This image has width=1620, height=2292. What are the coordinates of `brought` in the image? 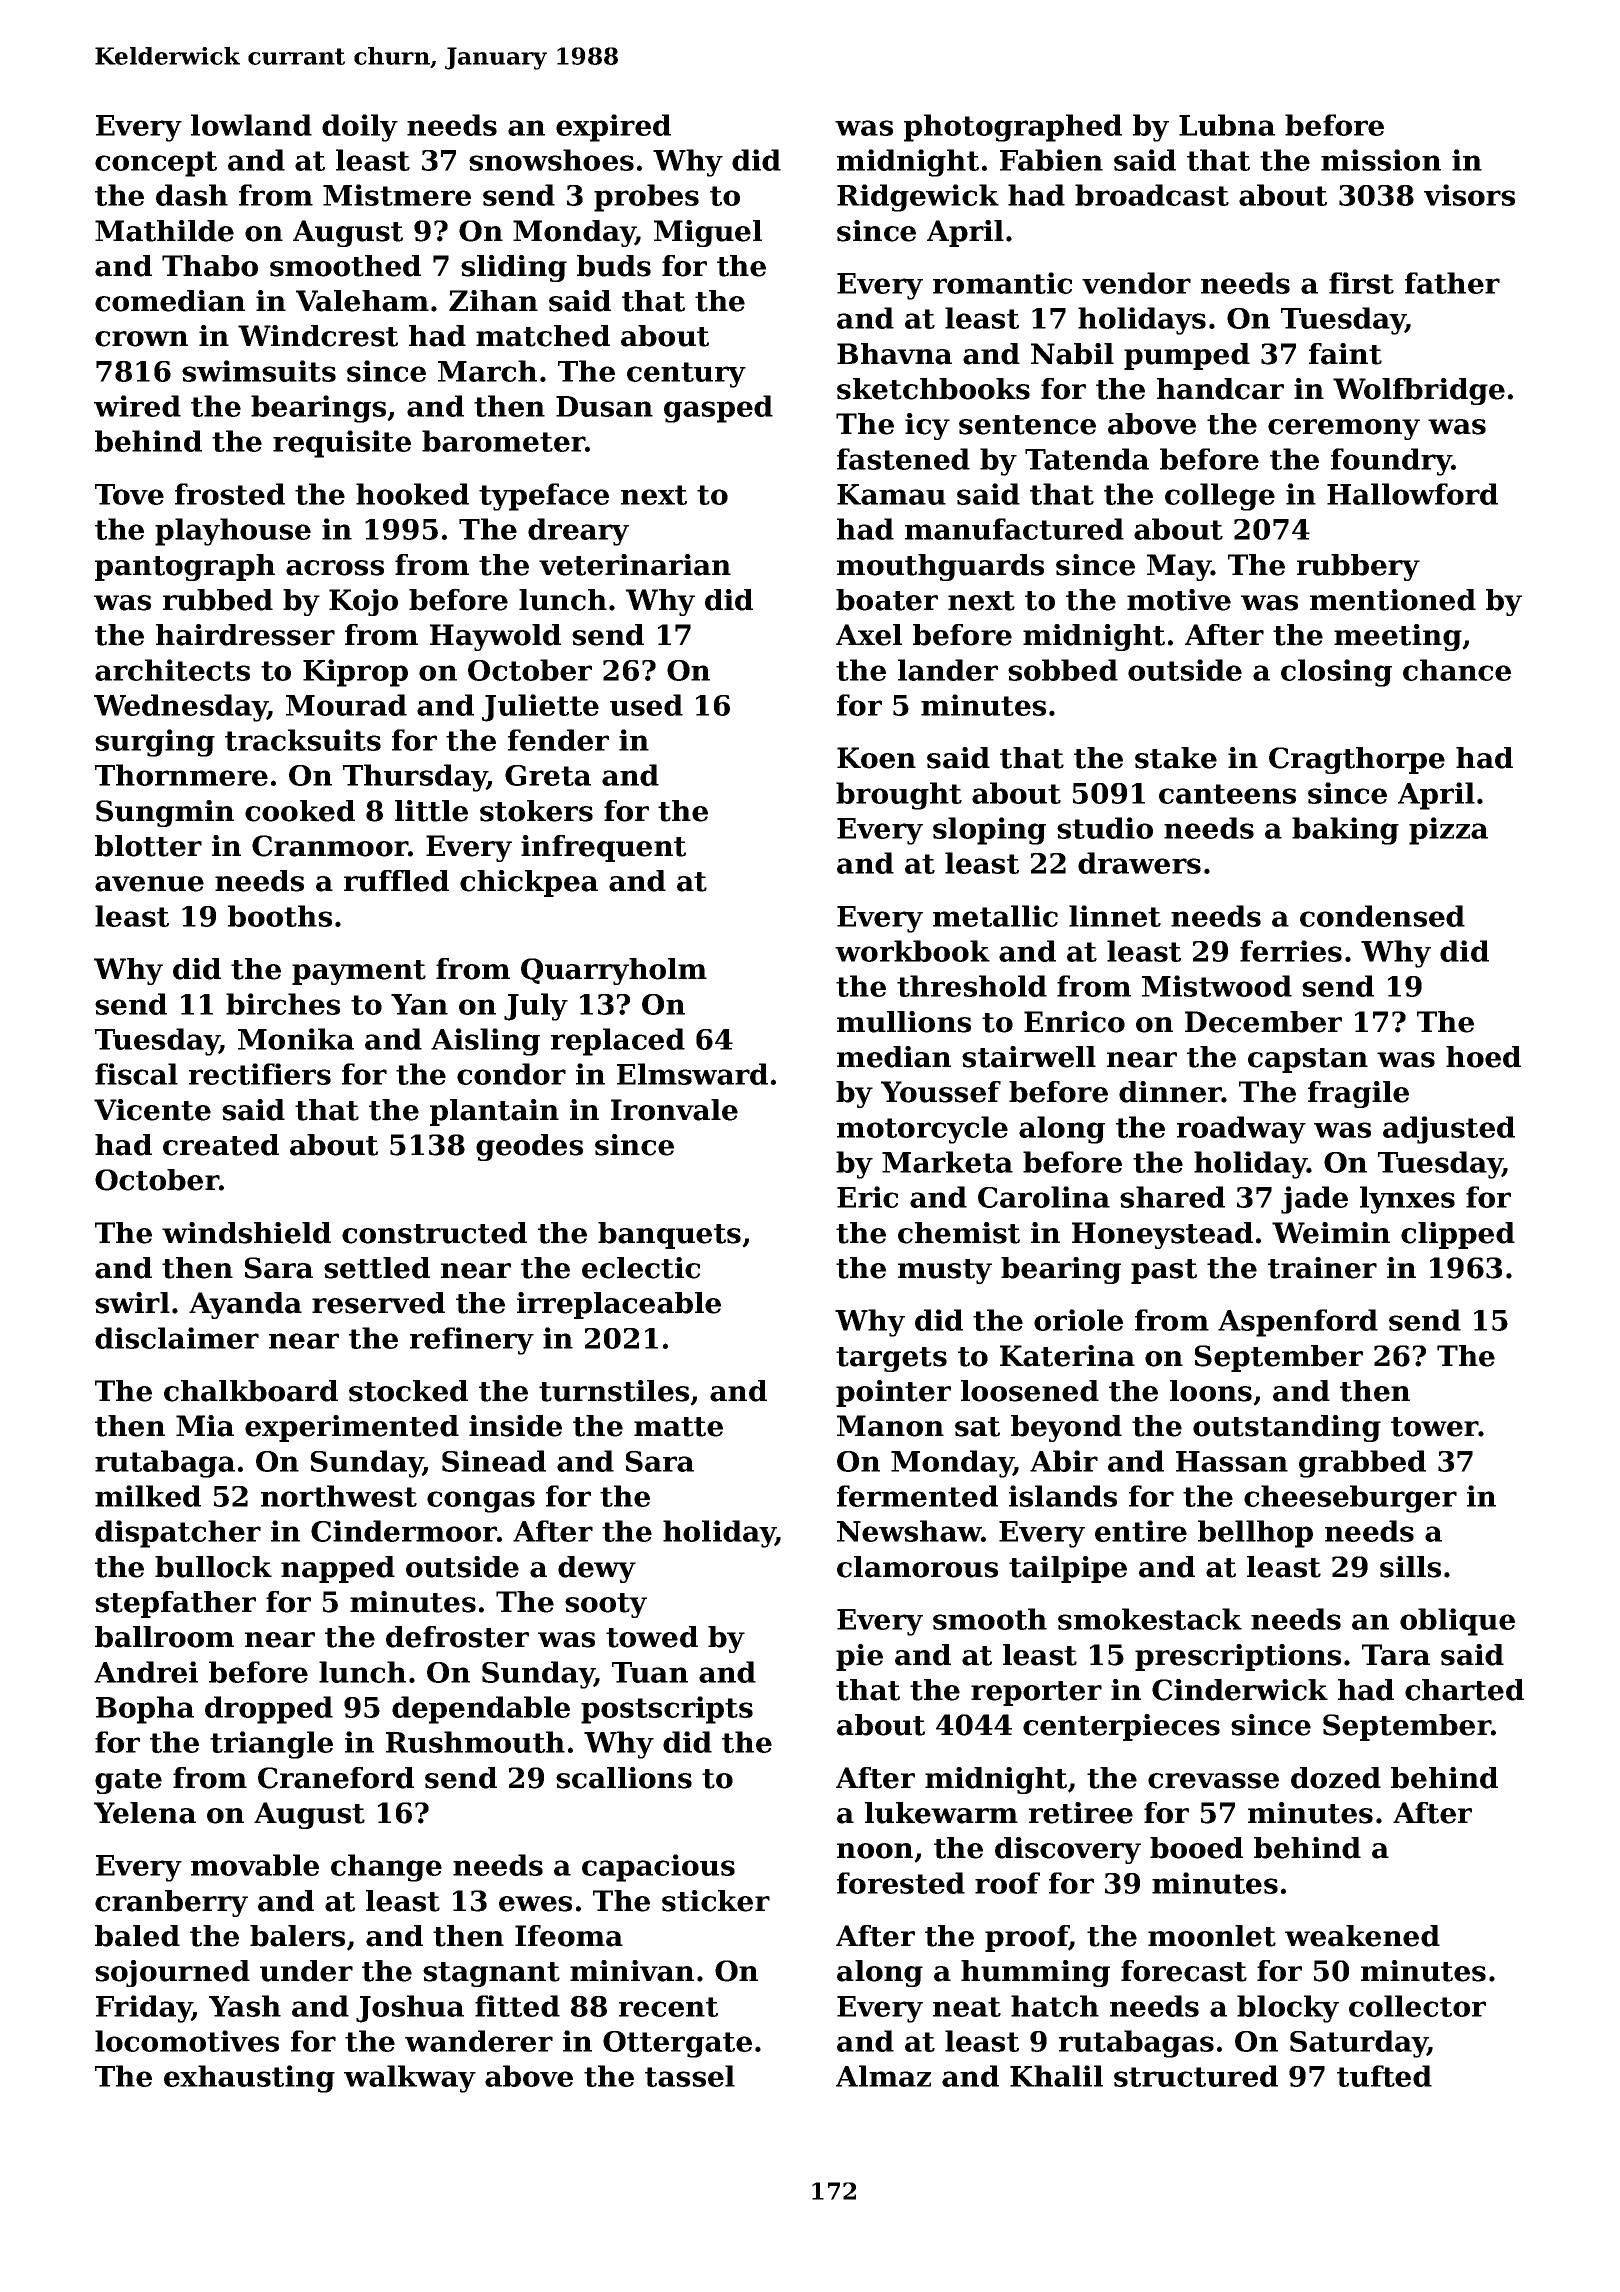 It's located at (899, 796).
